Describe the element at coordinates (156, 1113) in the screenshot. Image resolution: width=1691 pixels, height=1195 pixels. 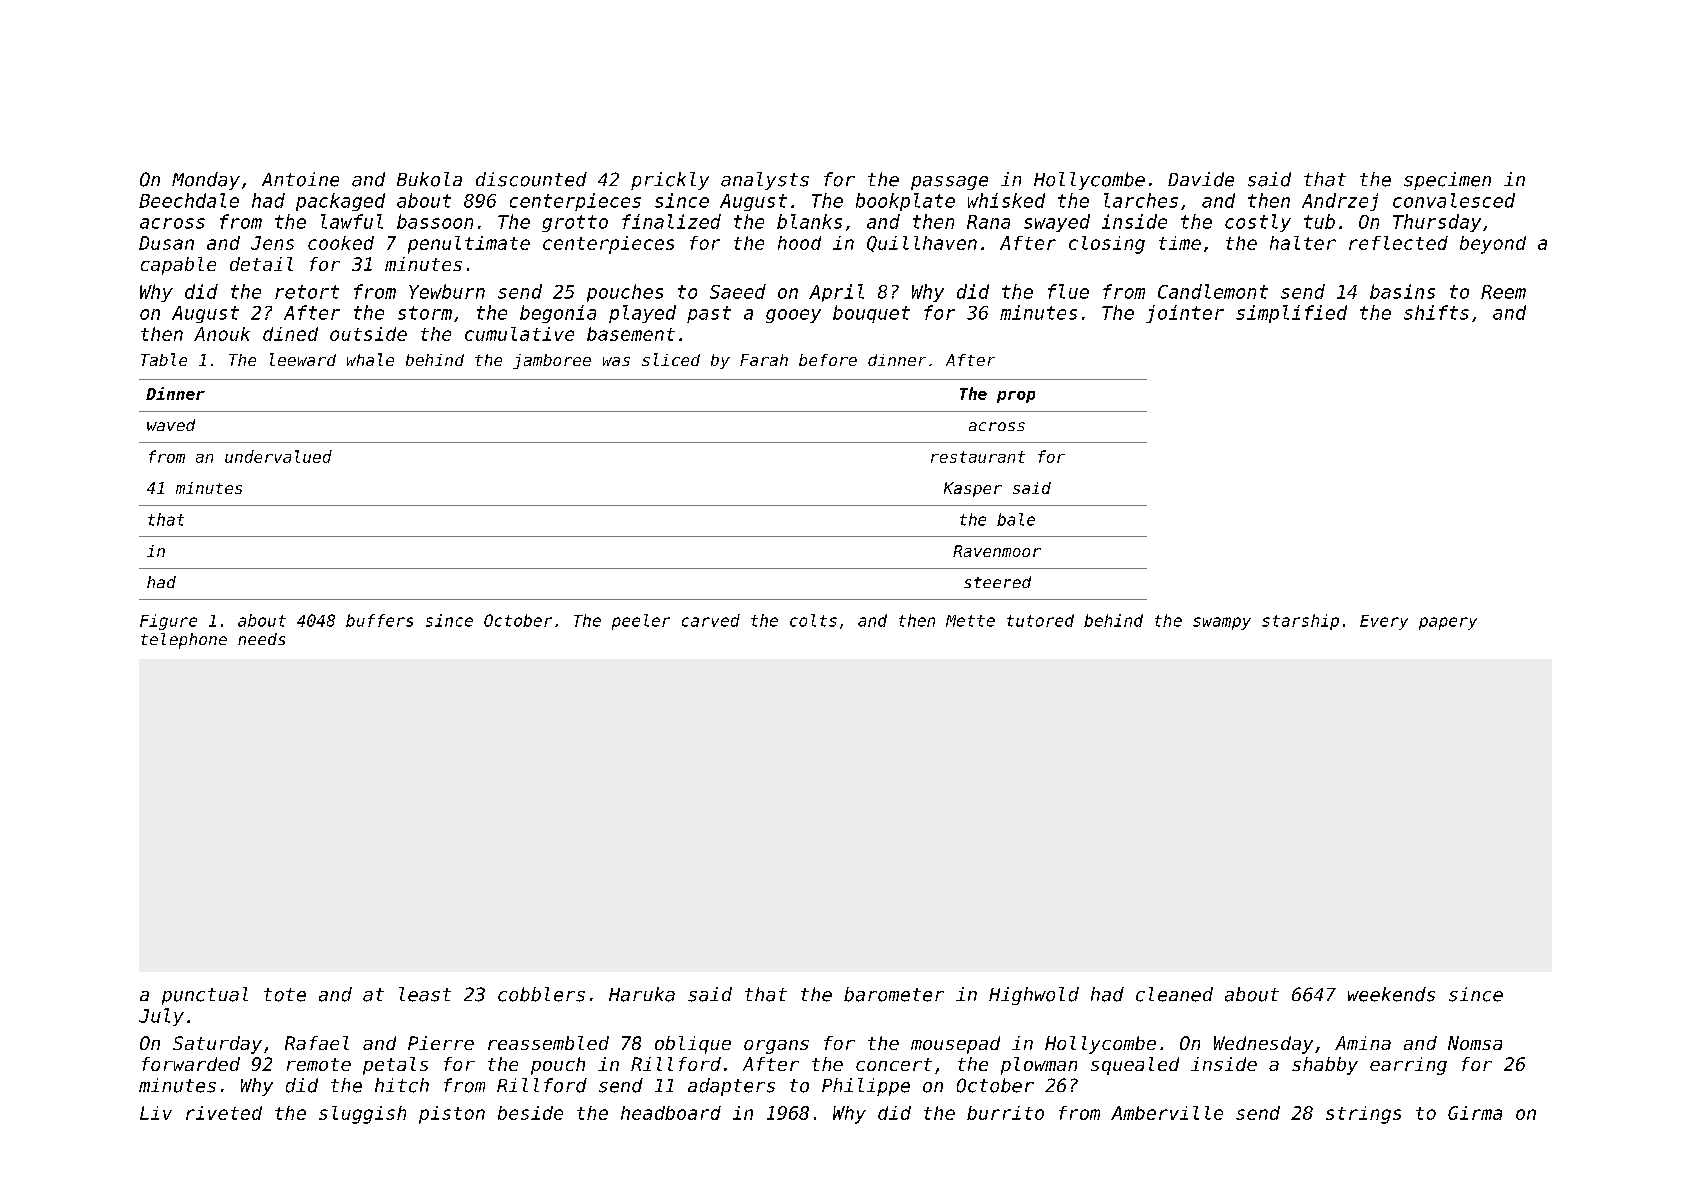
I see `Liv` at that location.
